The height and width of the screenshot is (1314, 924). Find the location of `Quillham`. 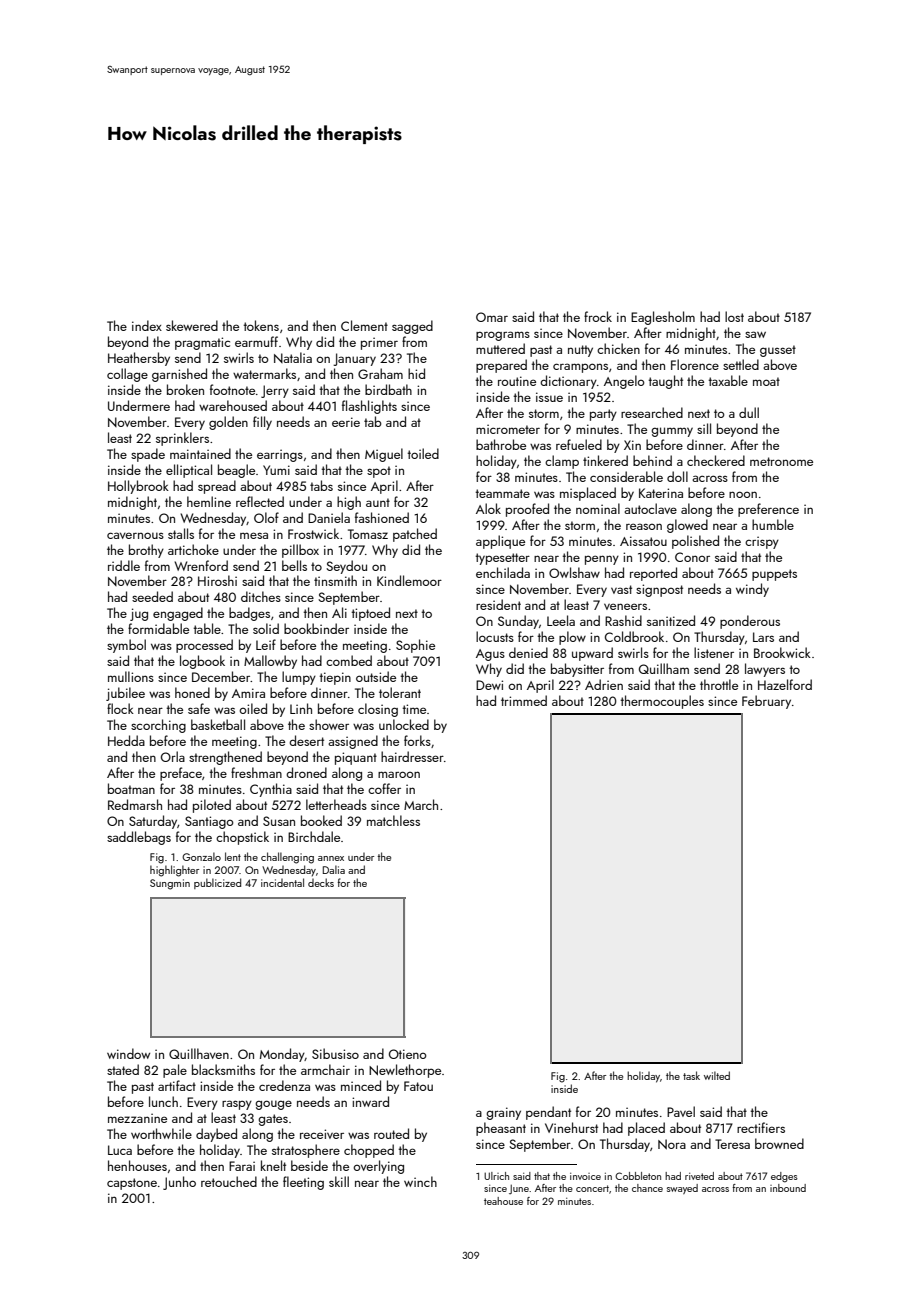

Quillham is located at coordinates (664, 668).
